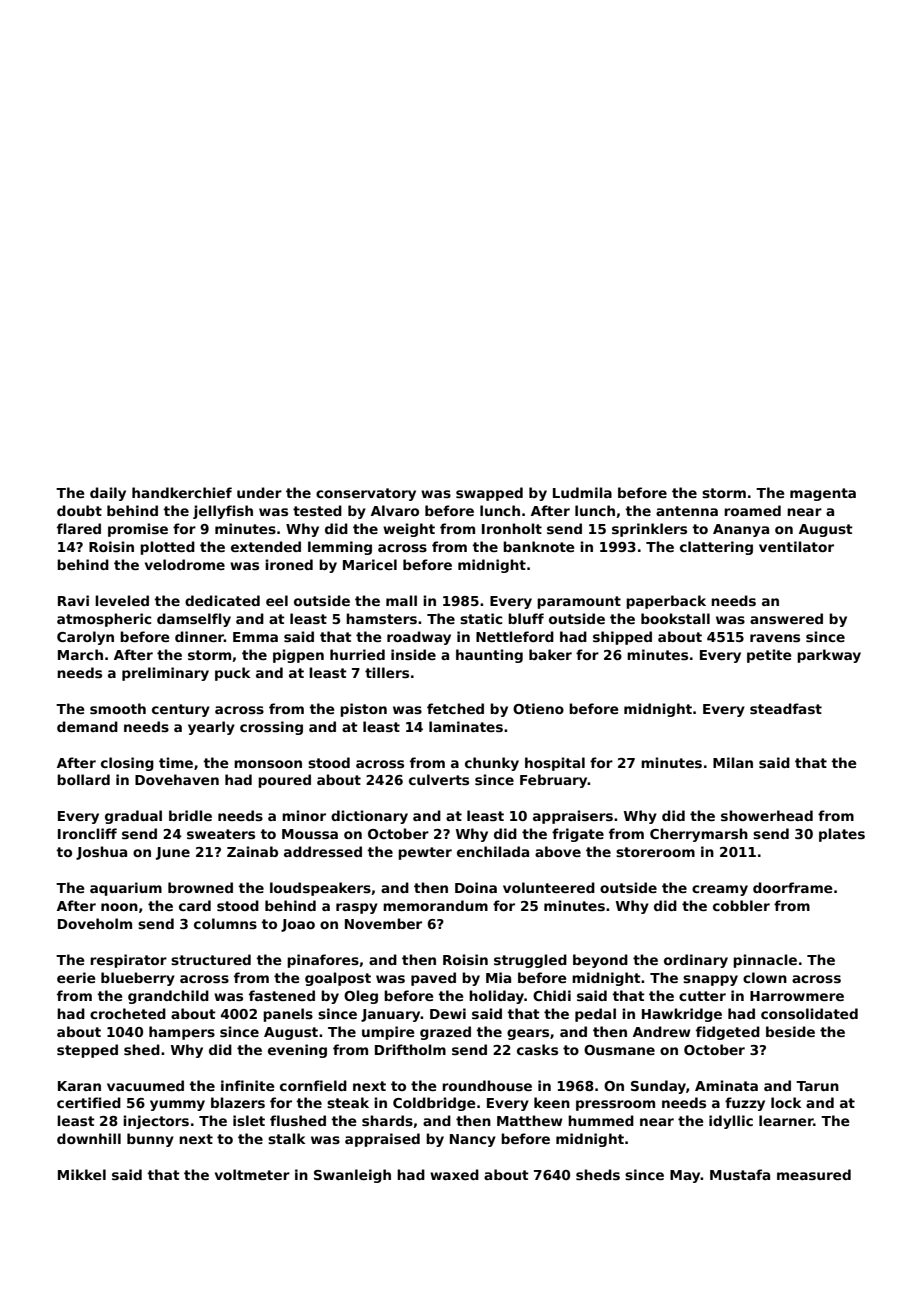 The height and width of the screenshot is (1308, 924). I want to click on enchilada, so click(493, 851).
